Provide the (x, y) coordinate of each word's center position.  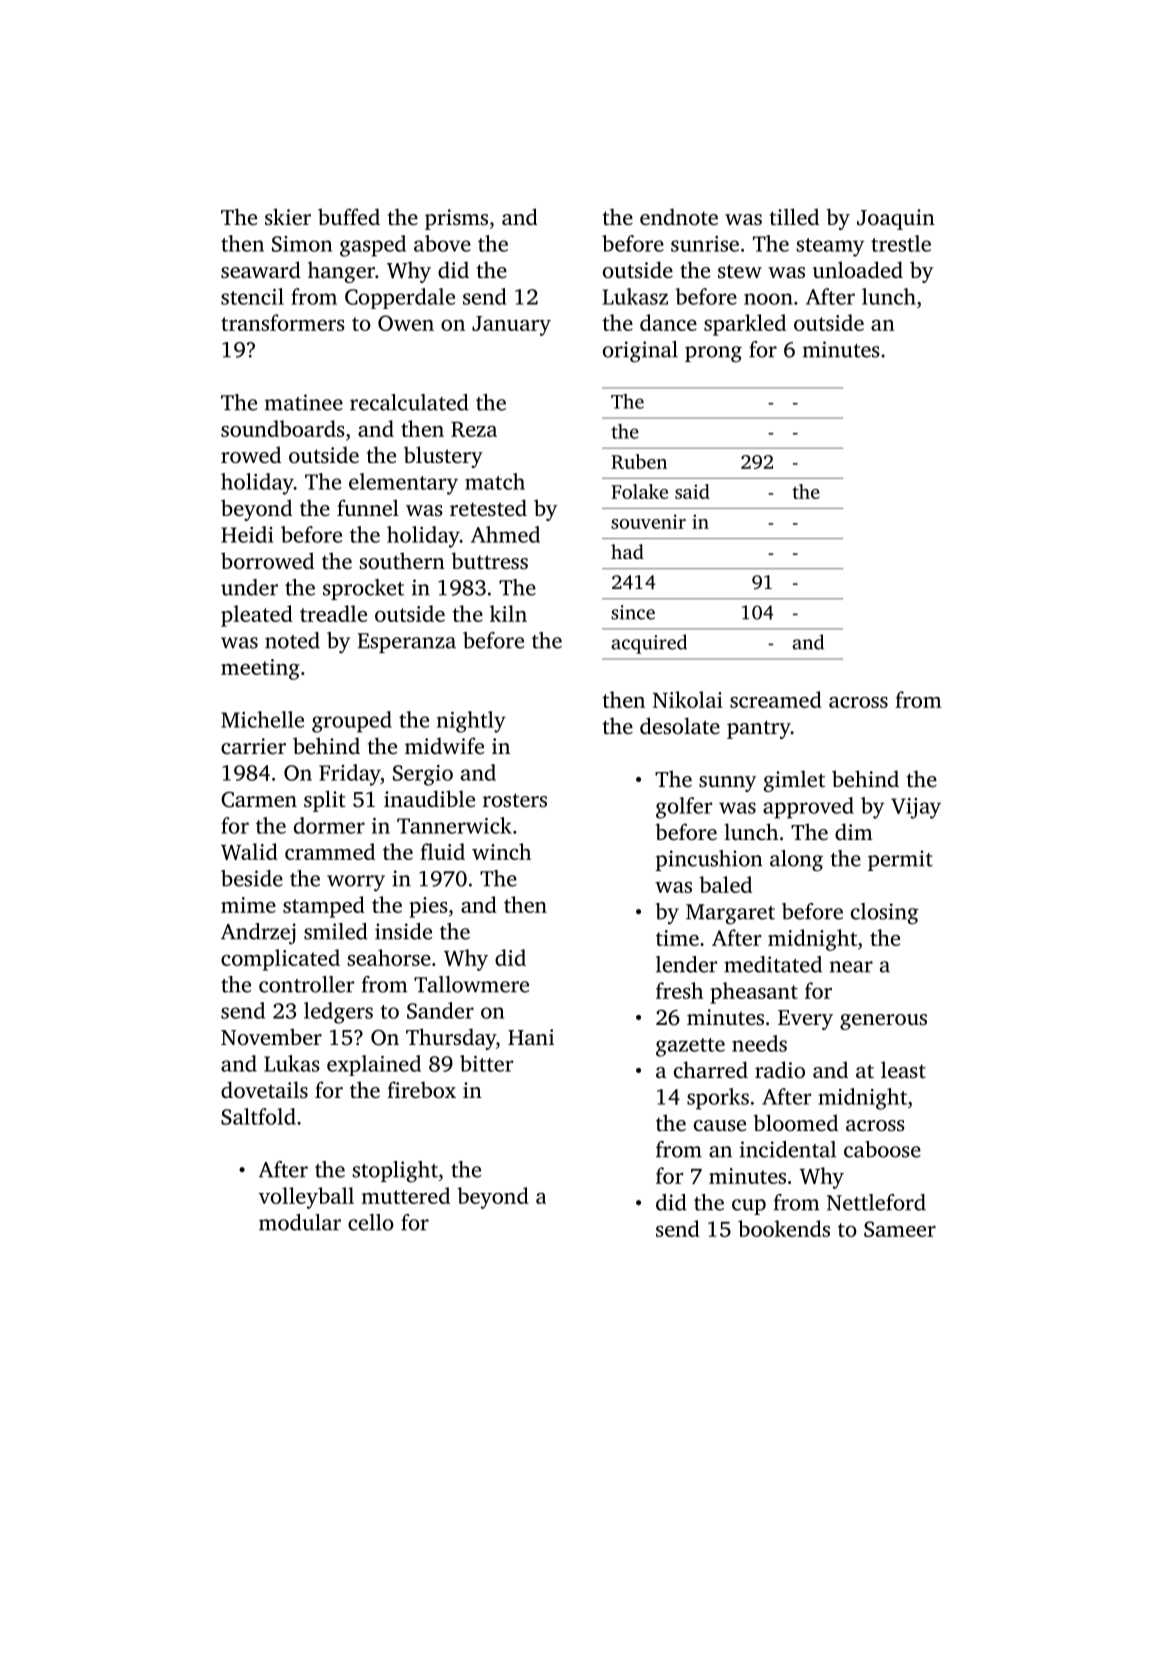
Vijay (916, 808)
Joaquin (896, 219)
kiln (508, 613)
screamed (776, 699)
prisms (456, 219)
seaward (261, 269)
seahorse (389, 957)
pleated (257, 616)
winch (501, 851)
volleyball (306, 1198)
